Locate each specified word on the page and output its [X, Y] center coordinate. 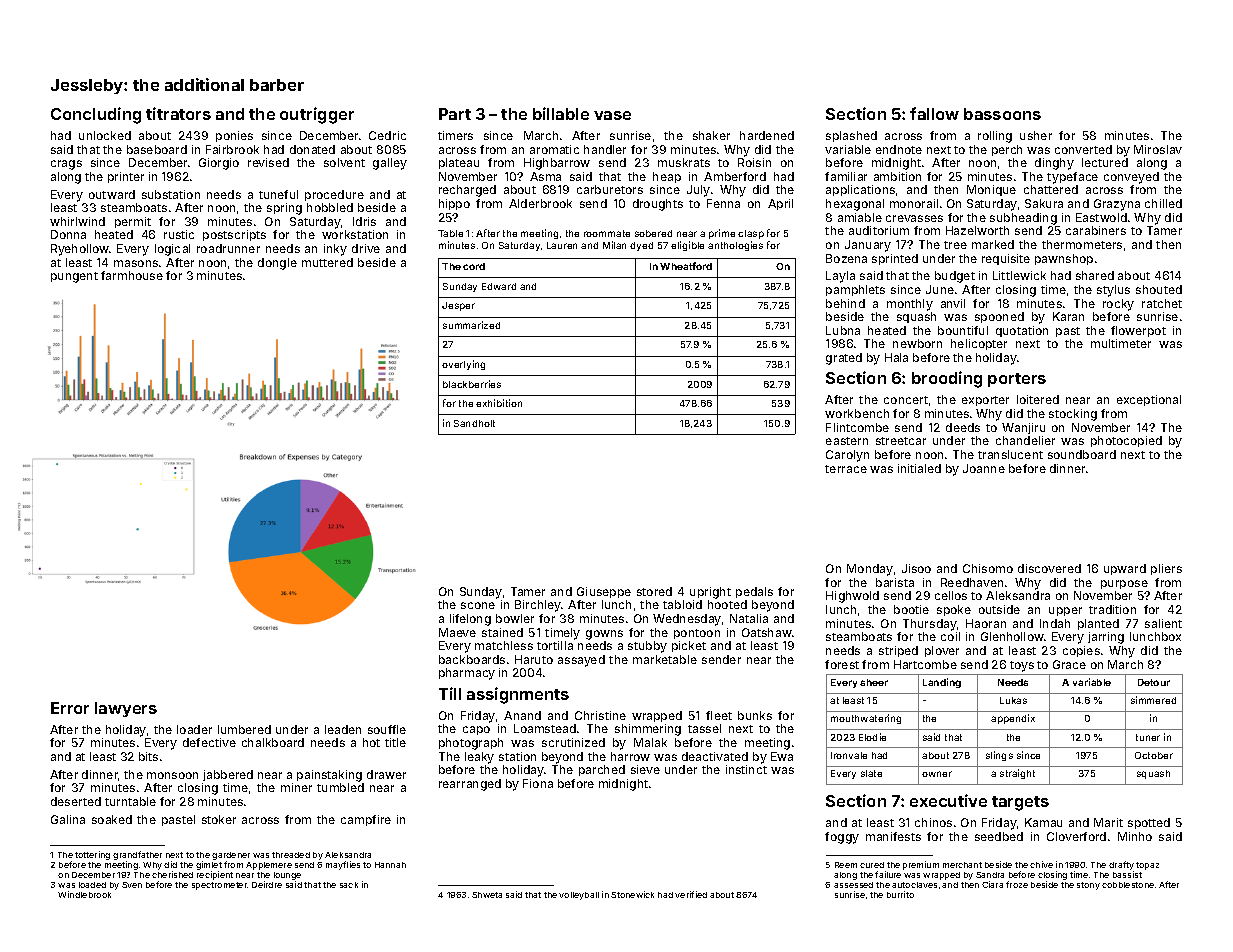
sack [349, 885]
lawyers [126, 709]
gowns [604, 635]
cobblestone [1128, 885]
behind [845, 303]
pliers [1166, 569]
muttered [327, 262]
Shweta [487, 895]
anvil [953, 303]
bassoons [1002, 114]
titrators [178, 113]
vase [612, 115]
